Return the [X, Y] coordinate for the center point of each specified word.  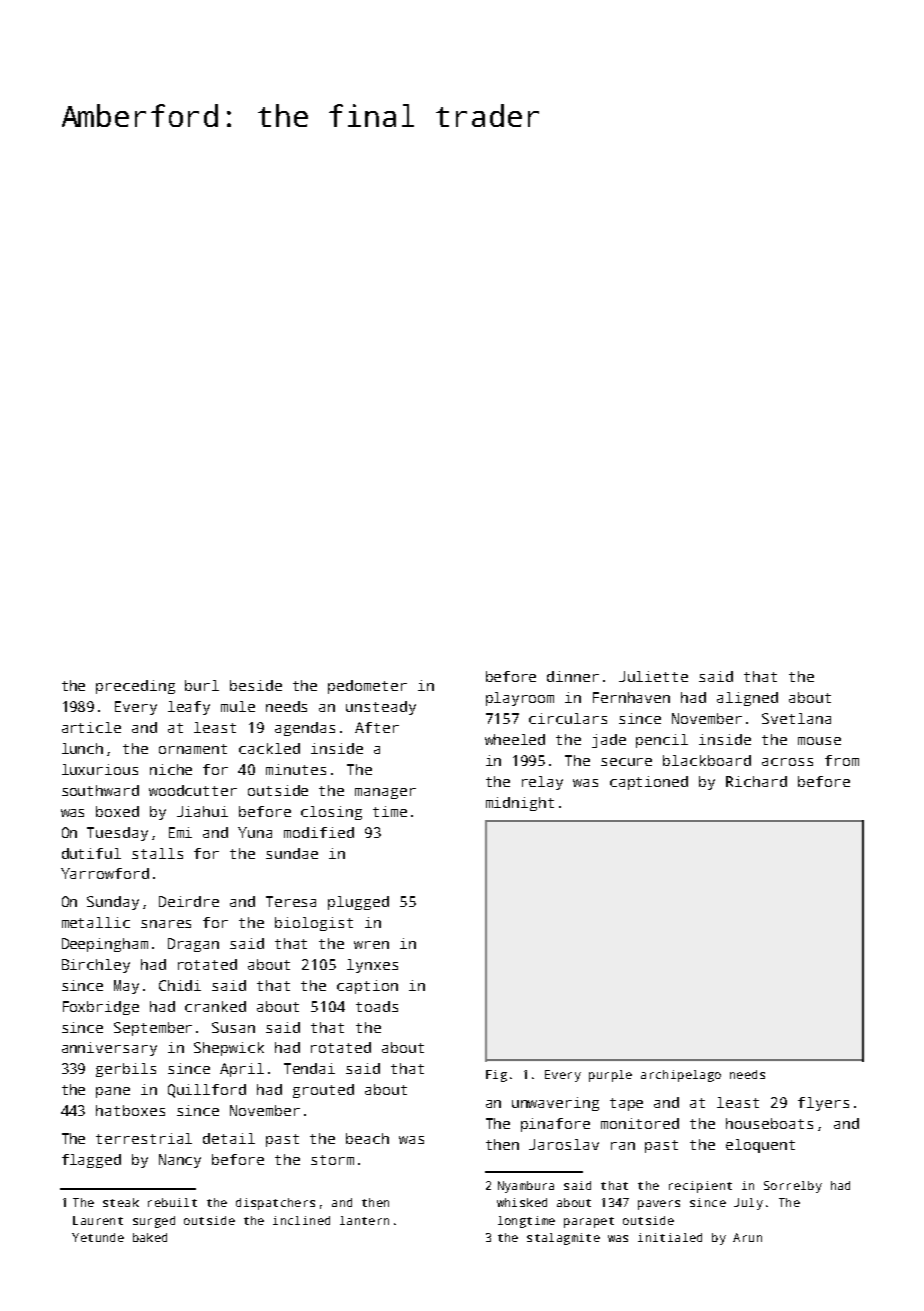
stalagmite [563, 1239]
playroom [520, 699]
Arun [747, 1237]
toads [377, 1006]
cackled [269, 748]
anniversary [109, 1049]
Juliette [653, 676]
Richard [756, 781]
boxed [117, 811]
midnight [520, 804]
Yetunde [98, 1237]
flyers [823, 1104]
